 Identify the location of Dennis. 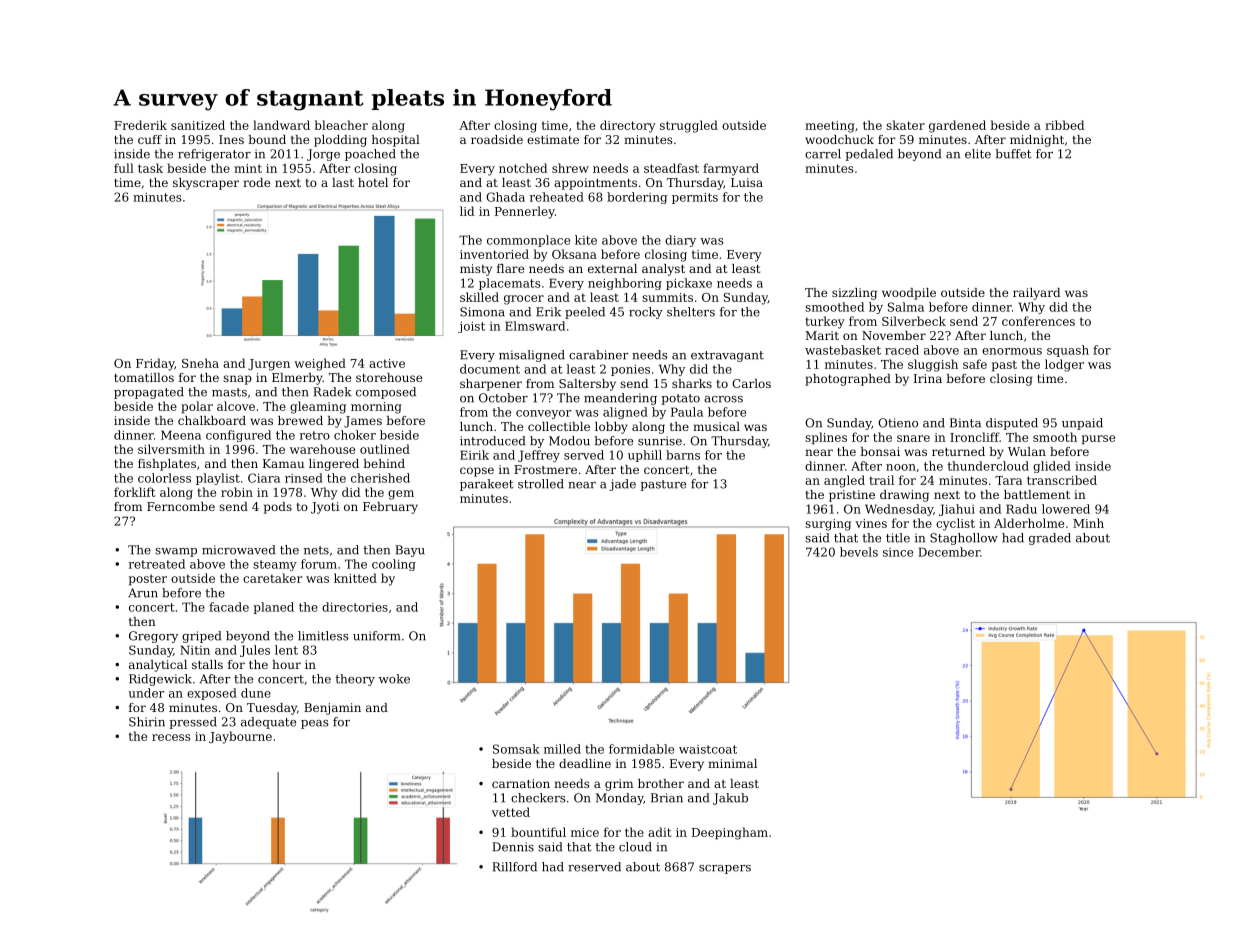
(513, 847).
